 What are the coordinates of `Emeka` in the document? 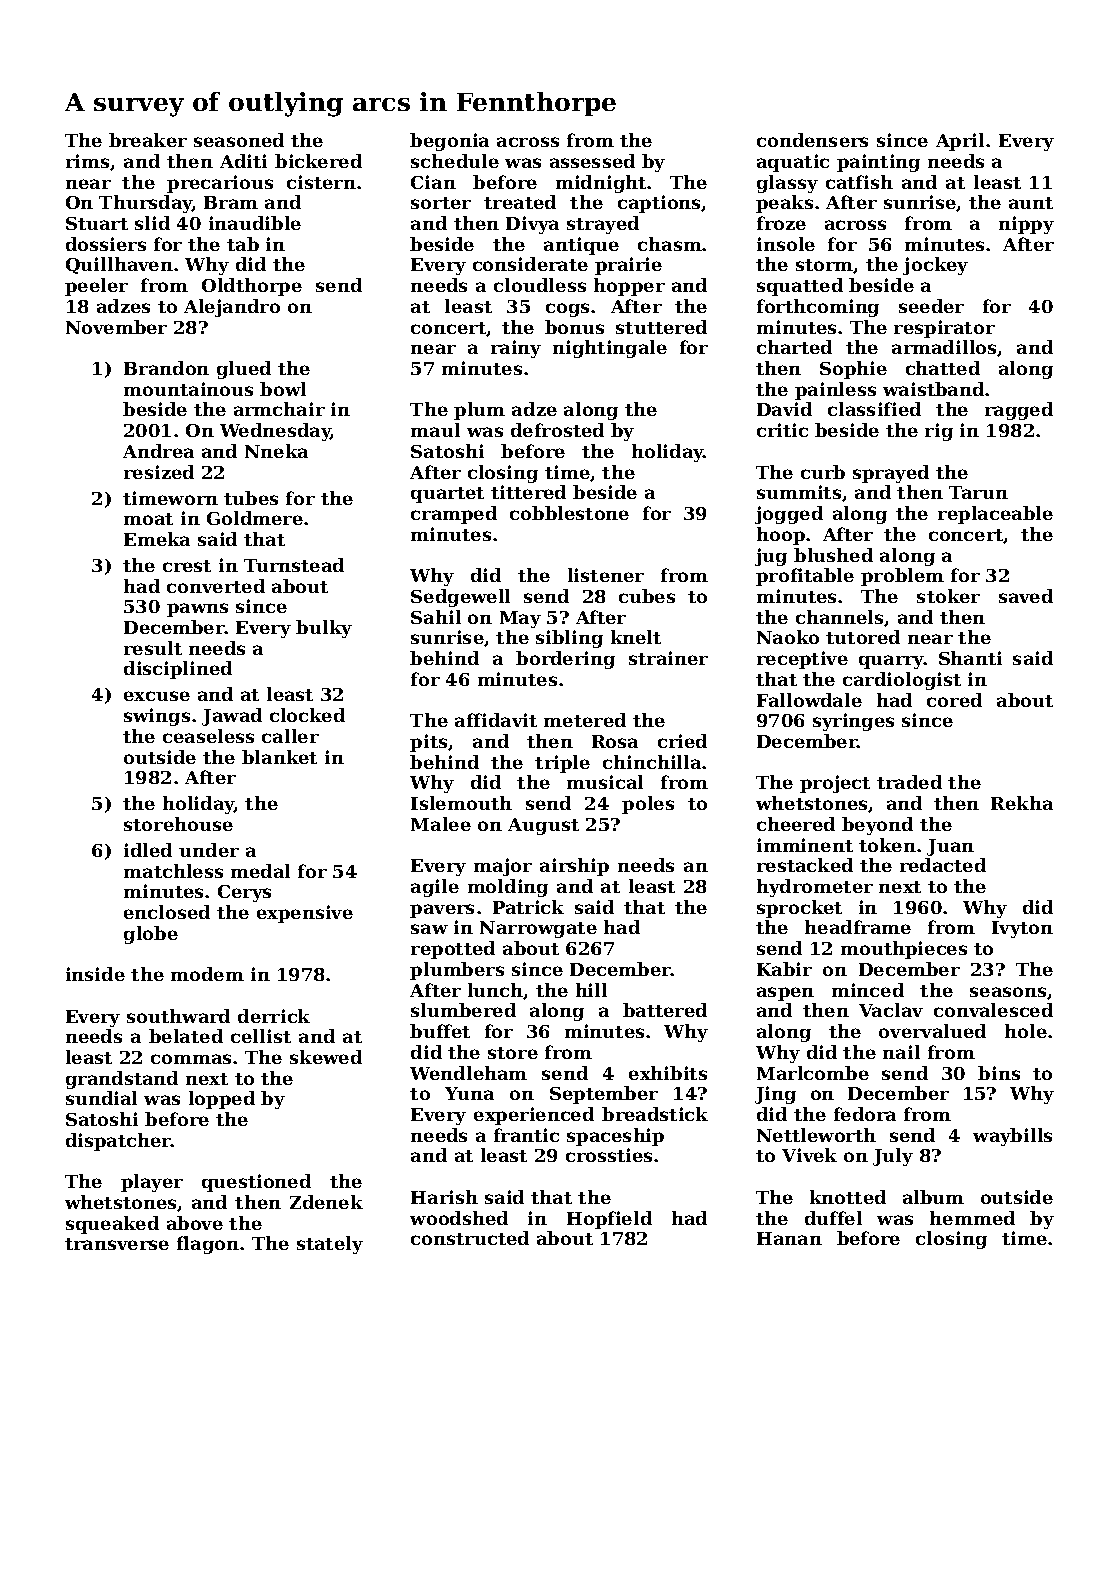 It's located at (157, 539).
